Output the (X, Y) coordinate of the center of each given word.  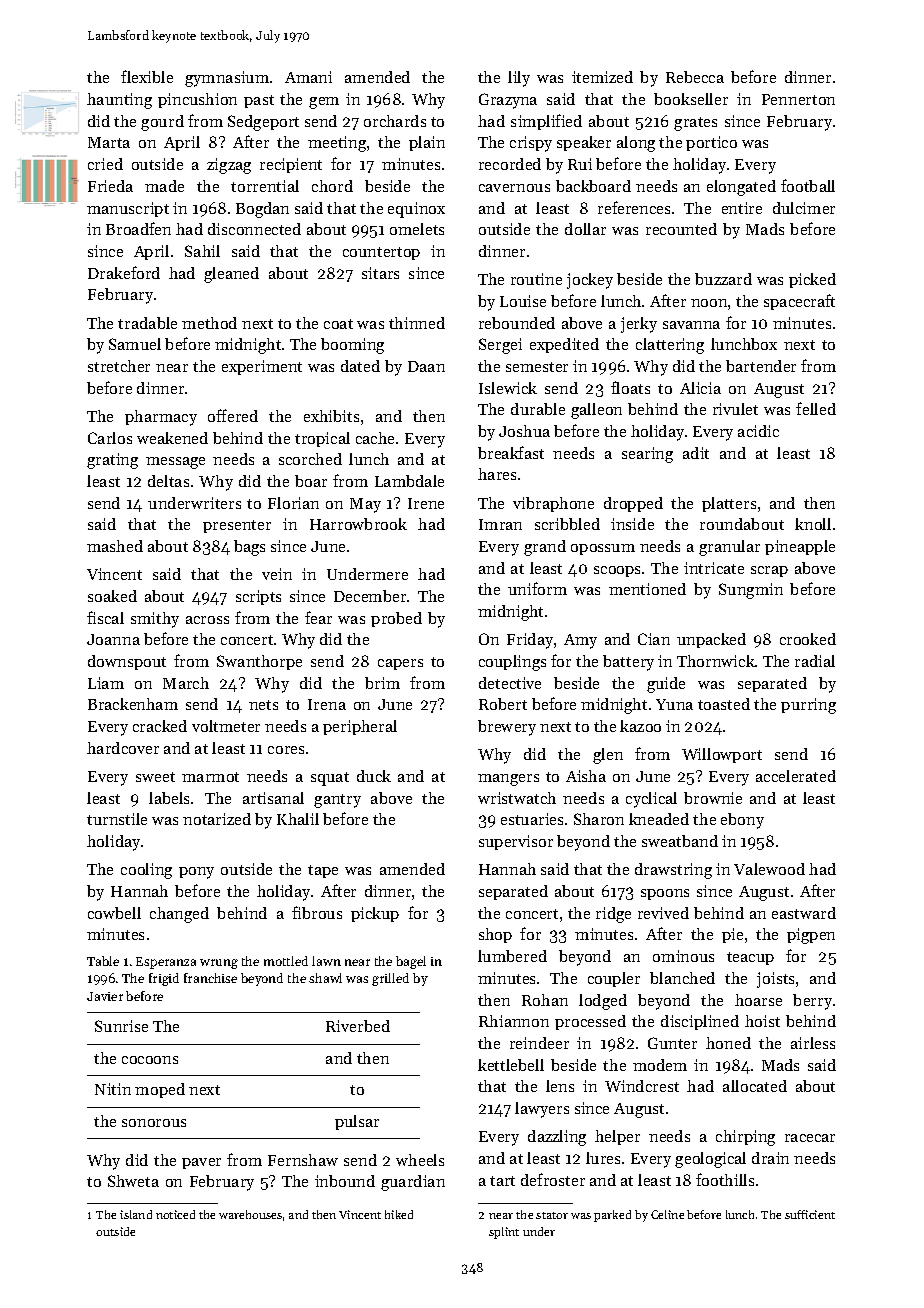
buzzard (723, 279)
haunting (119, 101)
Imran (500, 524)
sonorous (154, 1123)
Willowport (722, 755)
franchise (210, 978)
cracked (160, 726)
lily (519, 79)
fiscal (105, 617)
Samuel (135, 344)
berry (812, 1002)
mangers (508, 780)
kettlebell (511, 1065)
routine (536, 279)
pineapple (800, 547)
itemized (602, 77)
